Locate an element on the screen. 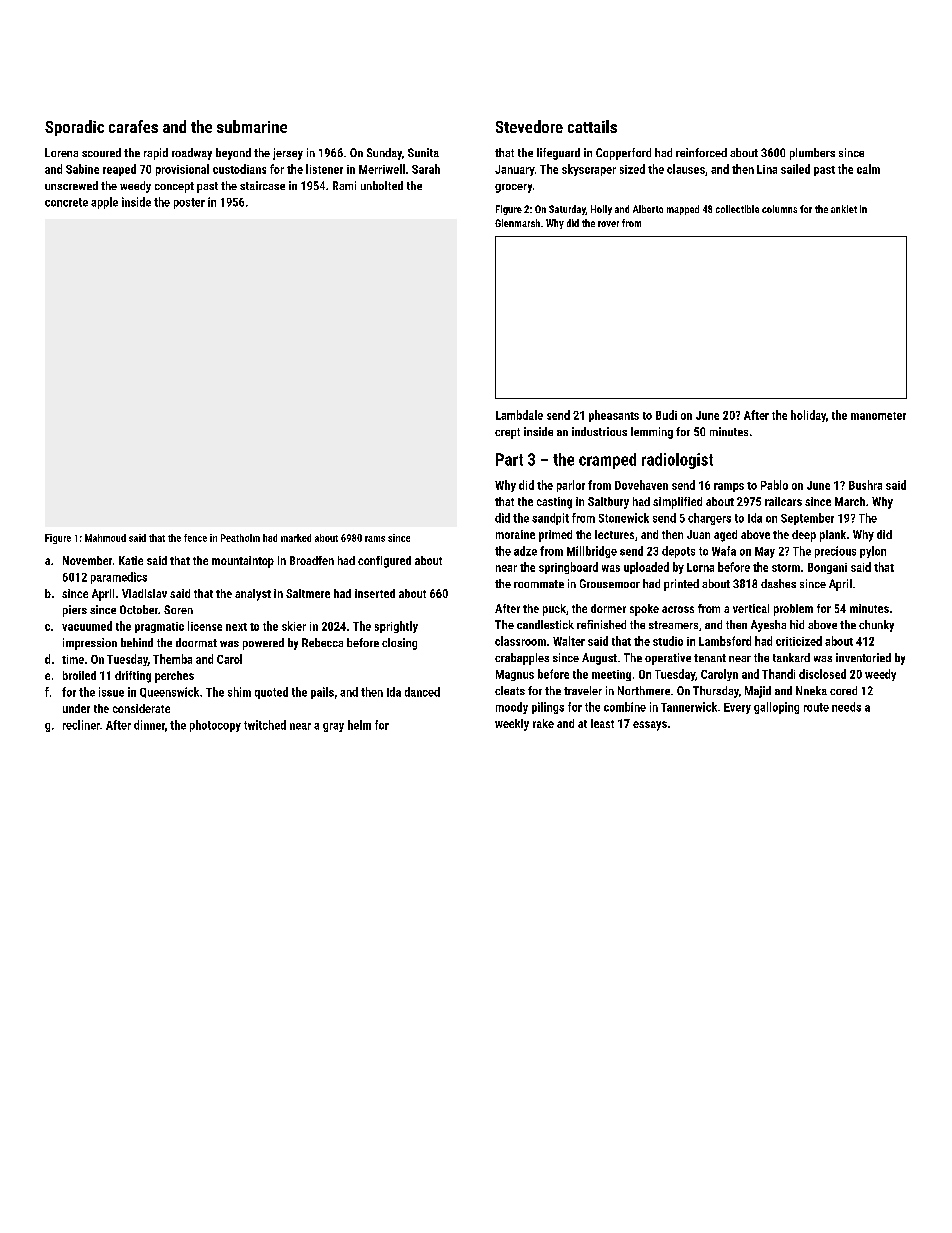 The width and height of the screenshot is (952, 1233). poster is located at coordinates (189, 203).
